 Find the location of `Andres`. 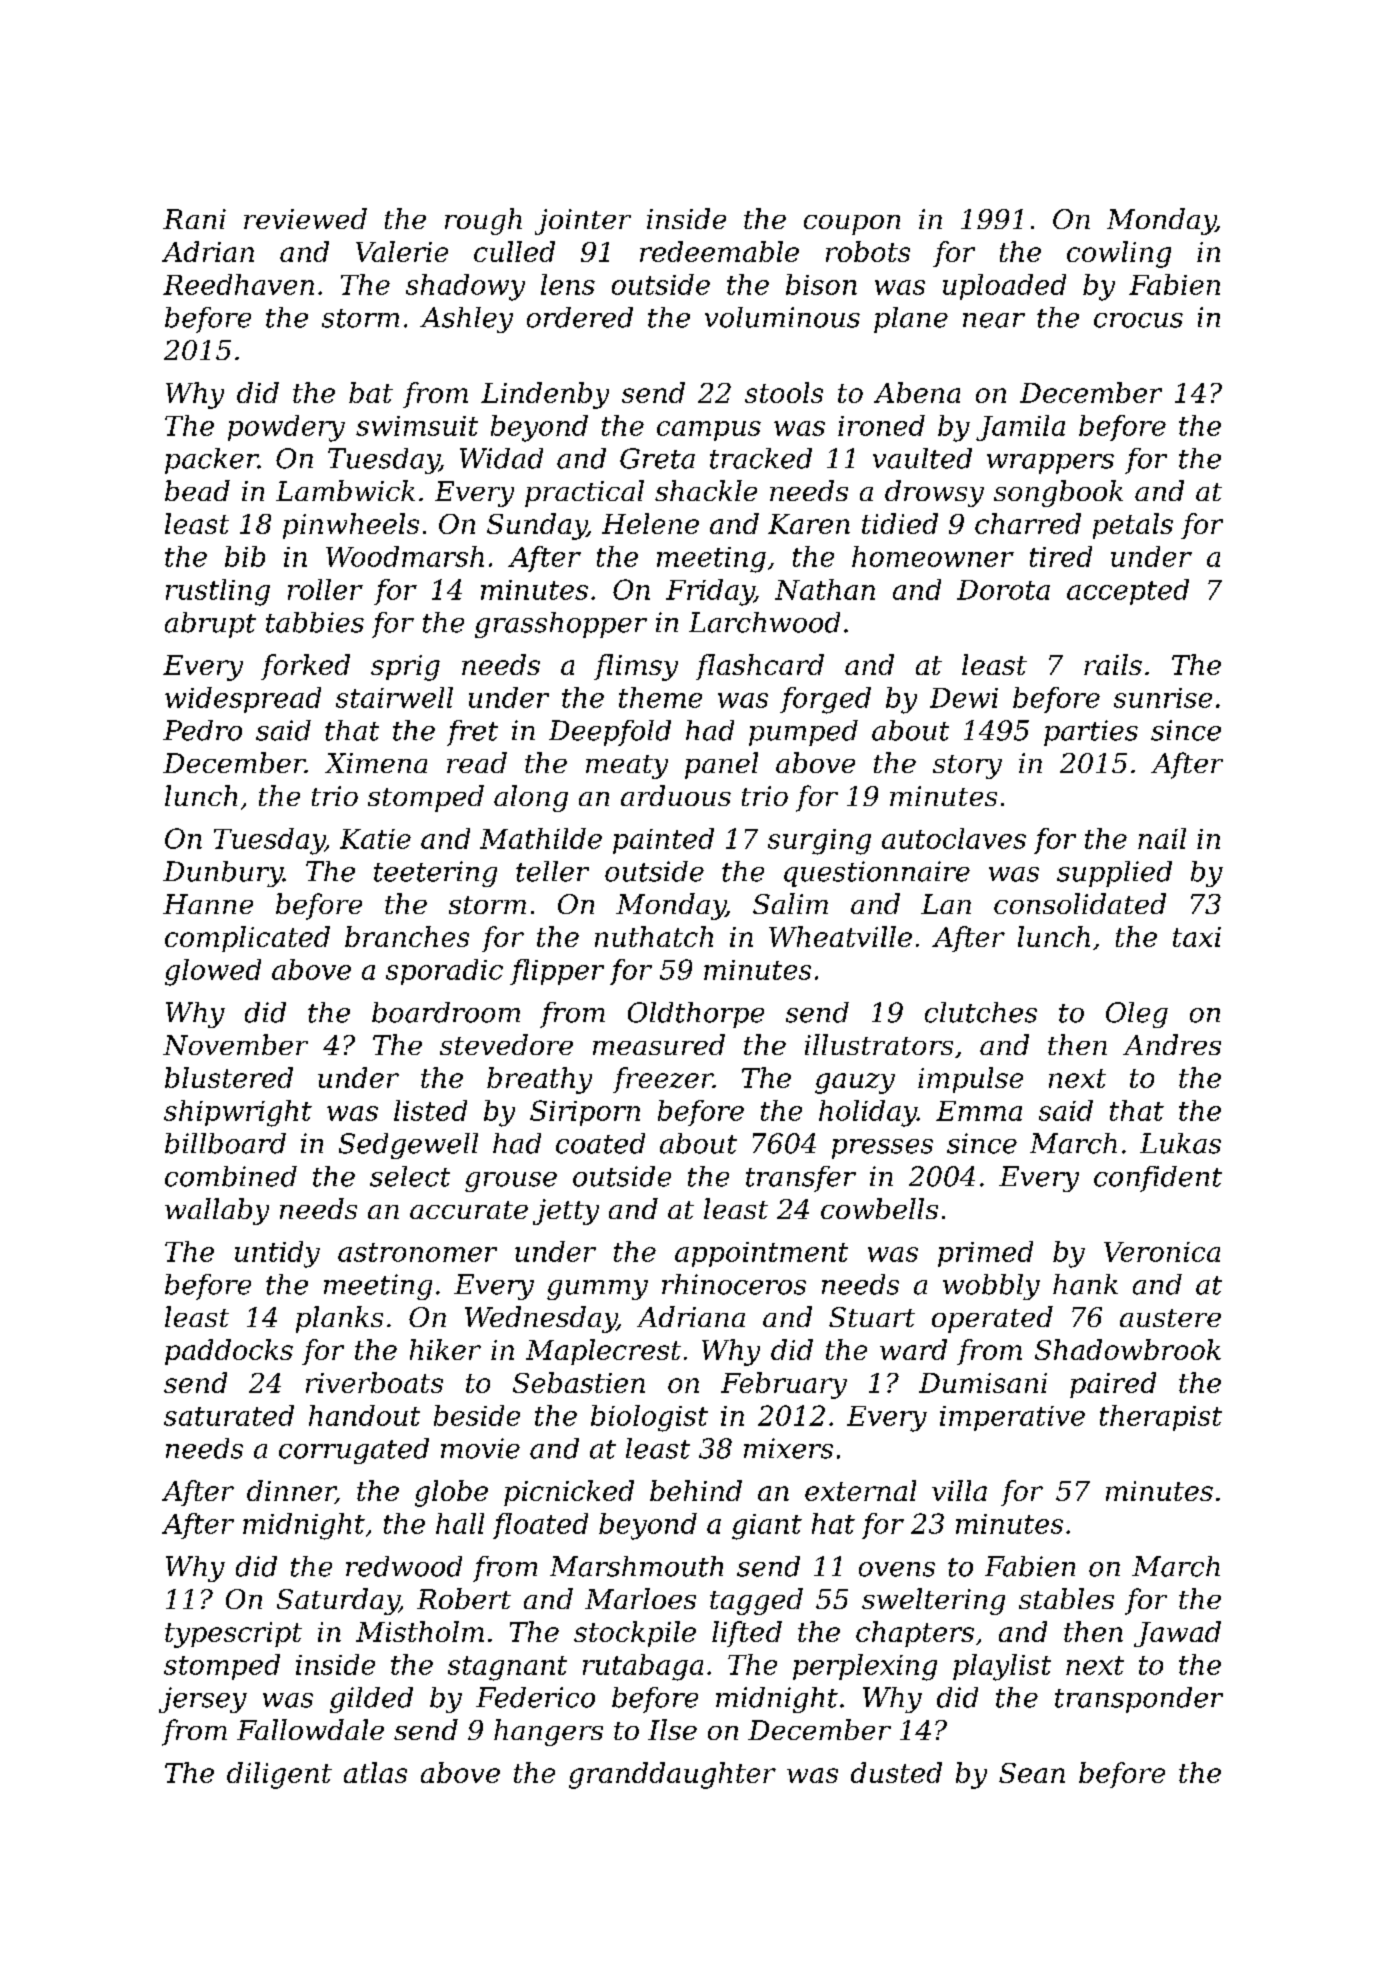

Andres is located at coordinates (1172, 1044).
